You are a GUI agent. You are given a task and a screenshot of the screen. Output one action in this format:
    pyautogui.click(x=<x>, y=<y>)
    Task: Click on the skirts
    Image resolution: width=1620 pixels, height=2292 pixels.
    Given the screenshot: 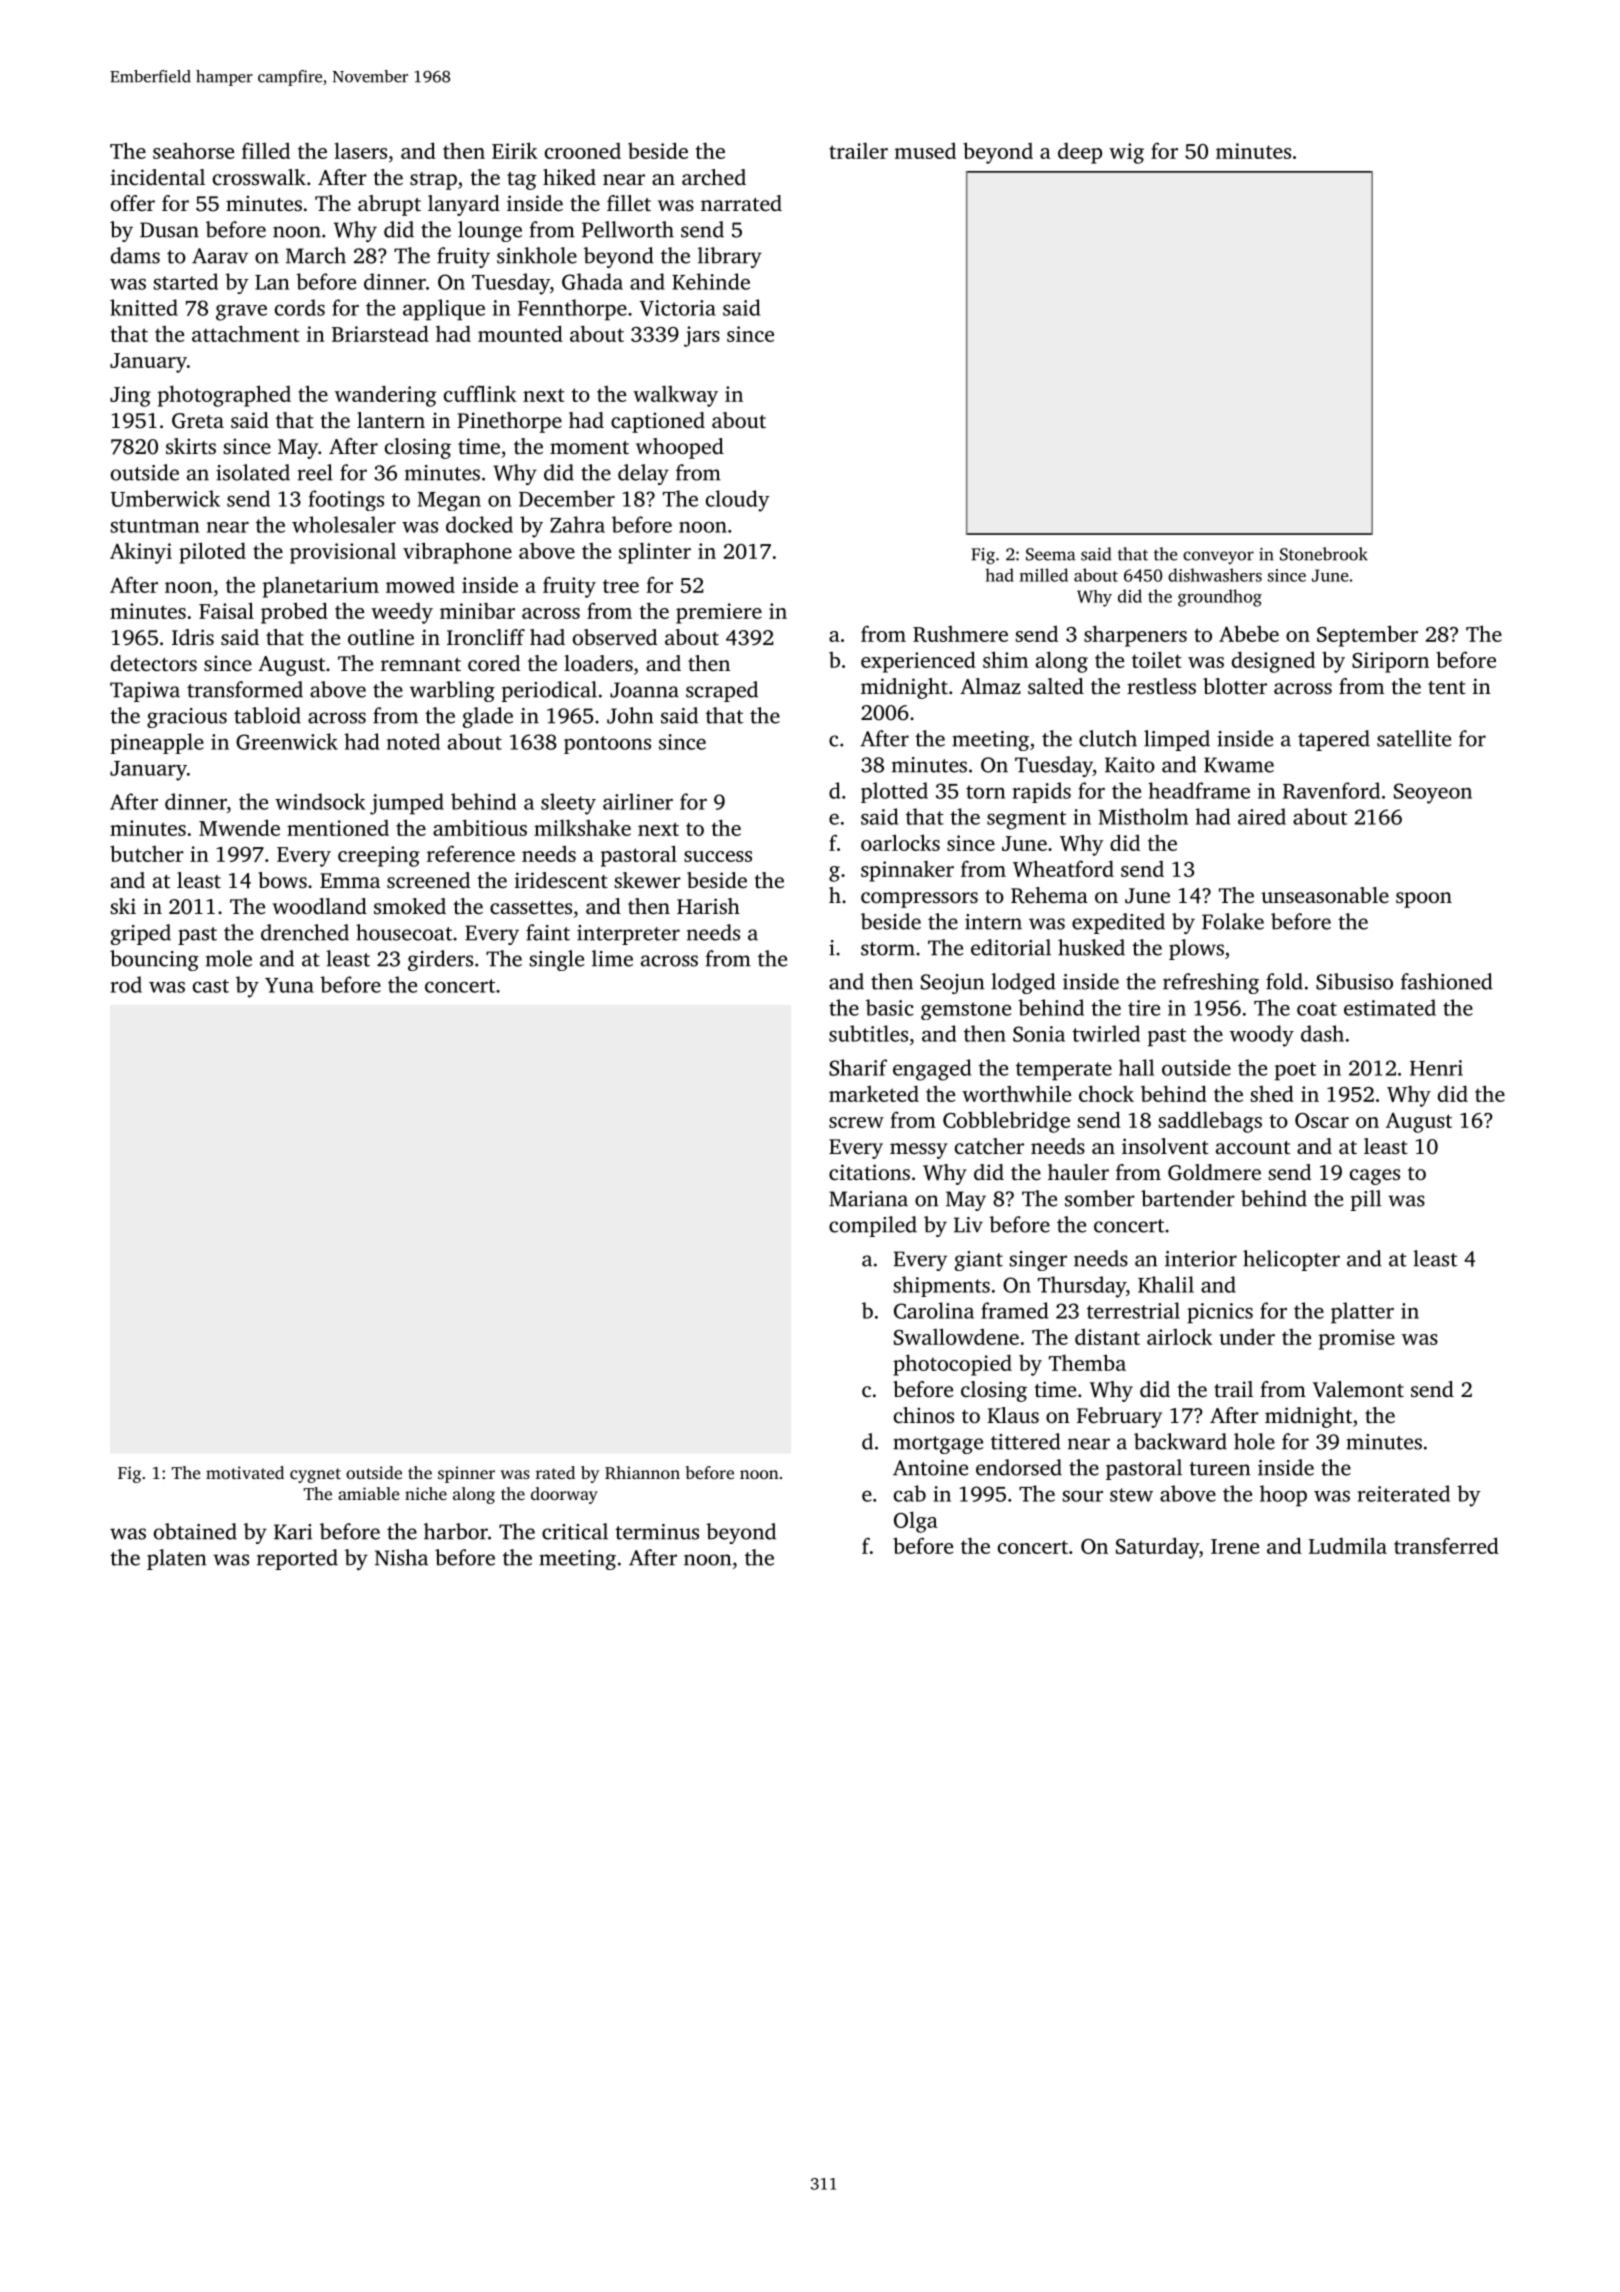 What is the action you would take?
    pyautogui.click(x=191, y=446)
